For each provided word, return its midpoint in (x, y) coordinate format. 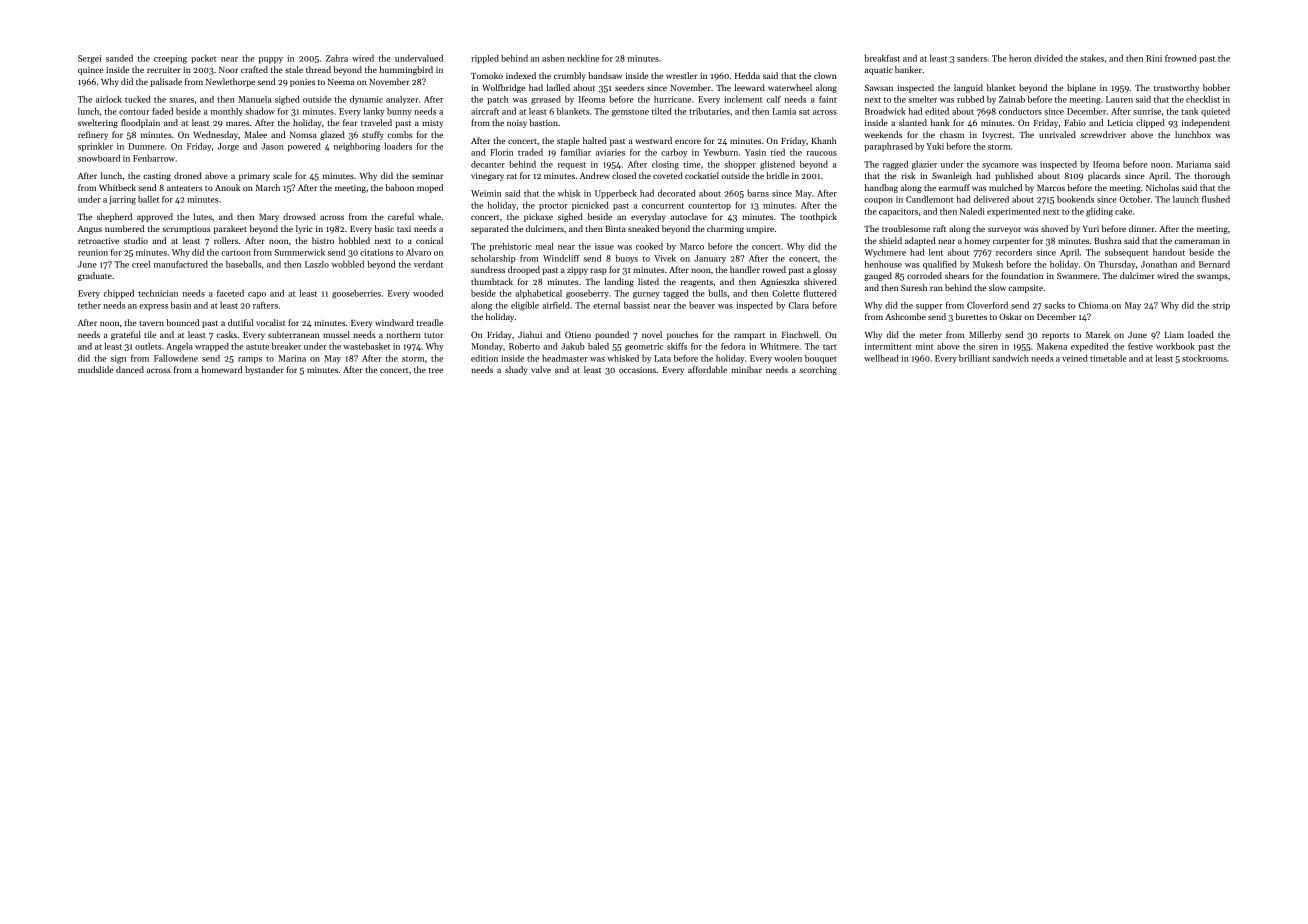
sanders (972, 58)
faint (828, 99)
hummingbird (406, 70)
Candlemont (929, 199)
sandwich (1010, 358)
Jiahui (530, 334)
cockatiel (702, 175)
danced (130, 369)
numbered (124, 228)
